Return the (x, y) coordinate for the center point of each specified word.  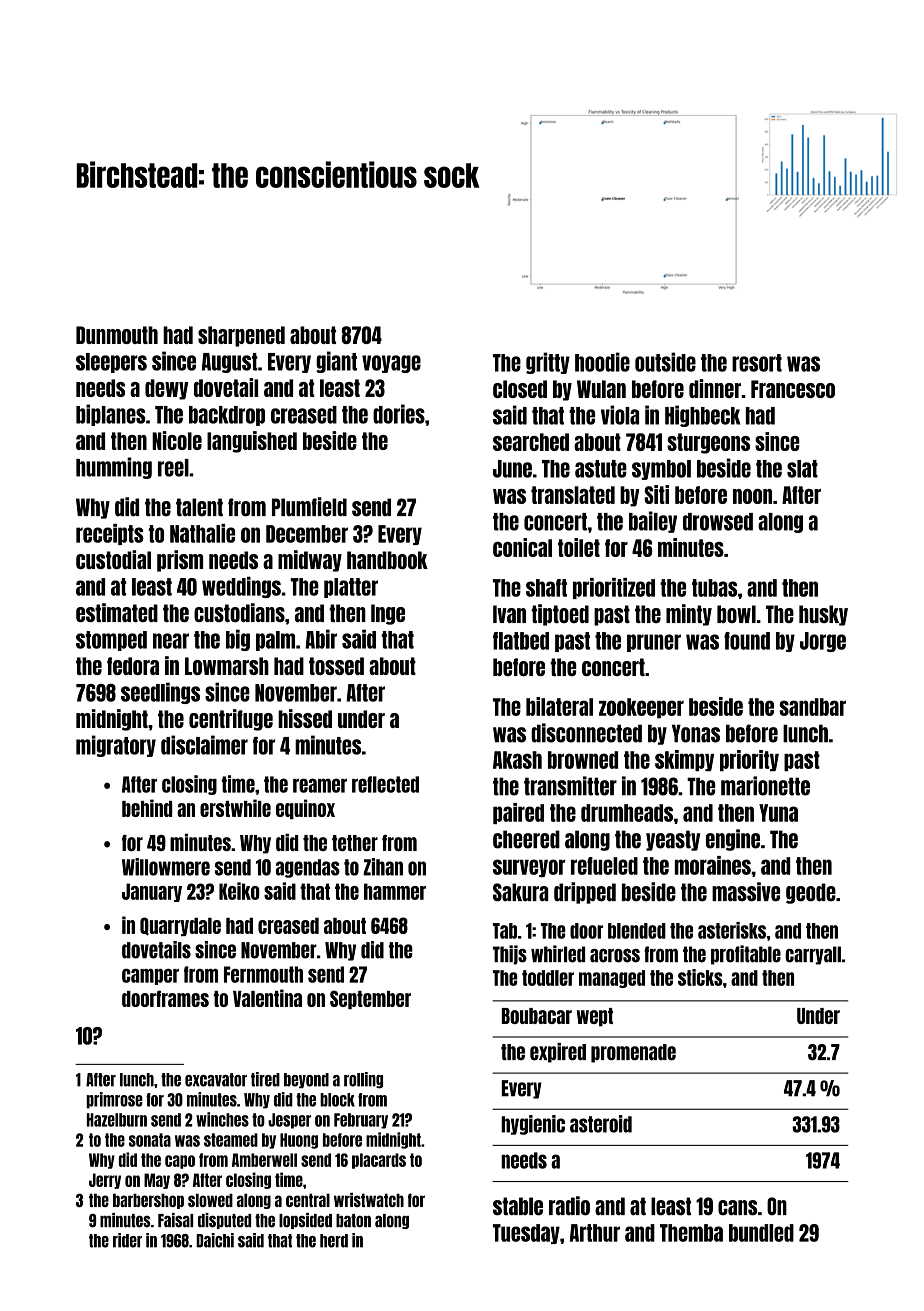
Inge (388, 614)
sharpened (241, 336)
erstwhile (235, 808)
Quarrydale (180, 926)
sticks (700, 977)
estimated (117, 612)
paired (518, 813)
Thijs (510, 955)
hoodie (602, 362)
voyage (391, 364)
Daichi (215, 1240)
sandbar (812, 707)
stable (518, 1206)
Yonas (696, 733)
